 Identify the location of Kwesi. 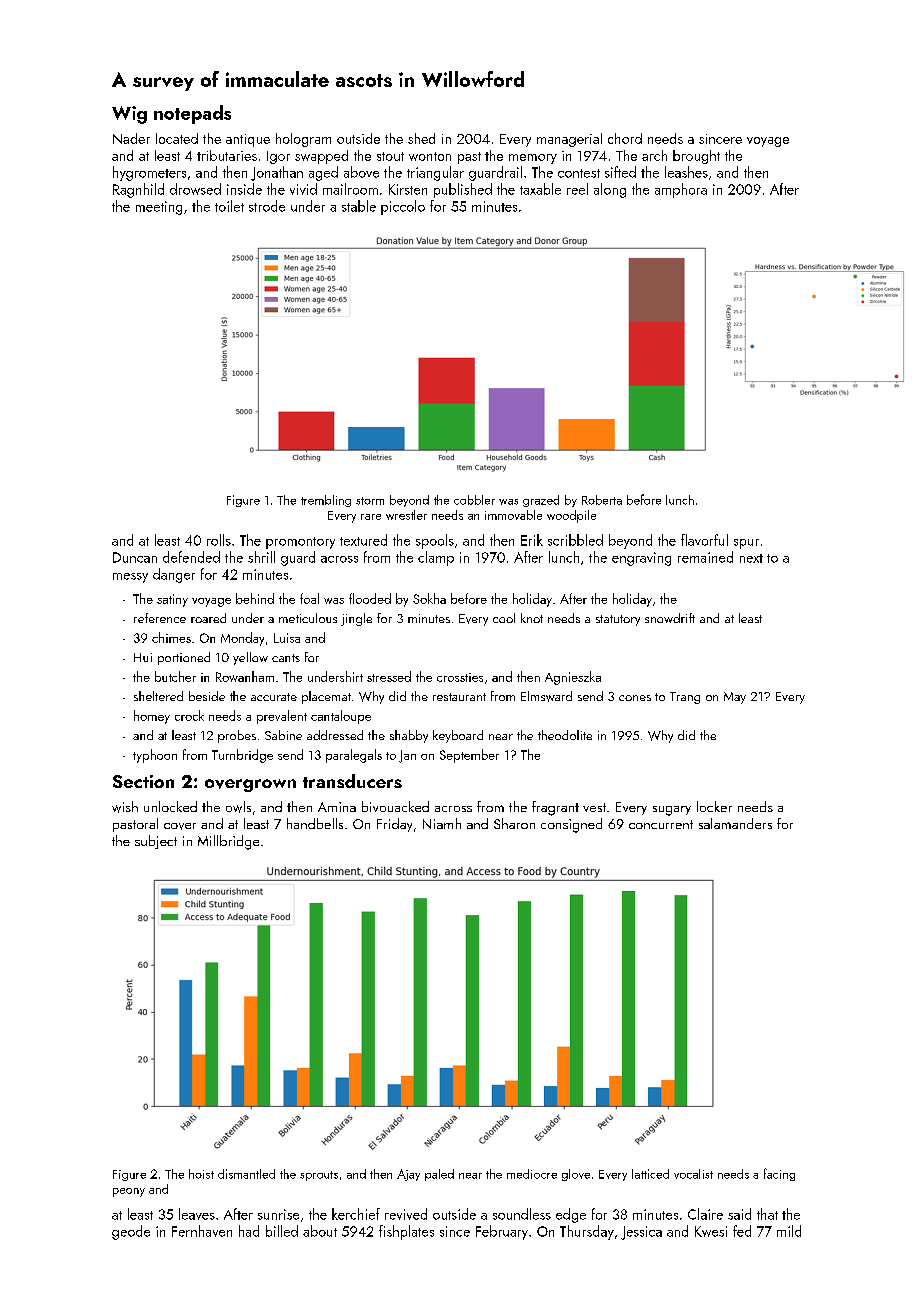
(711, 1231).
